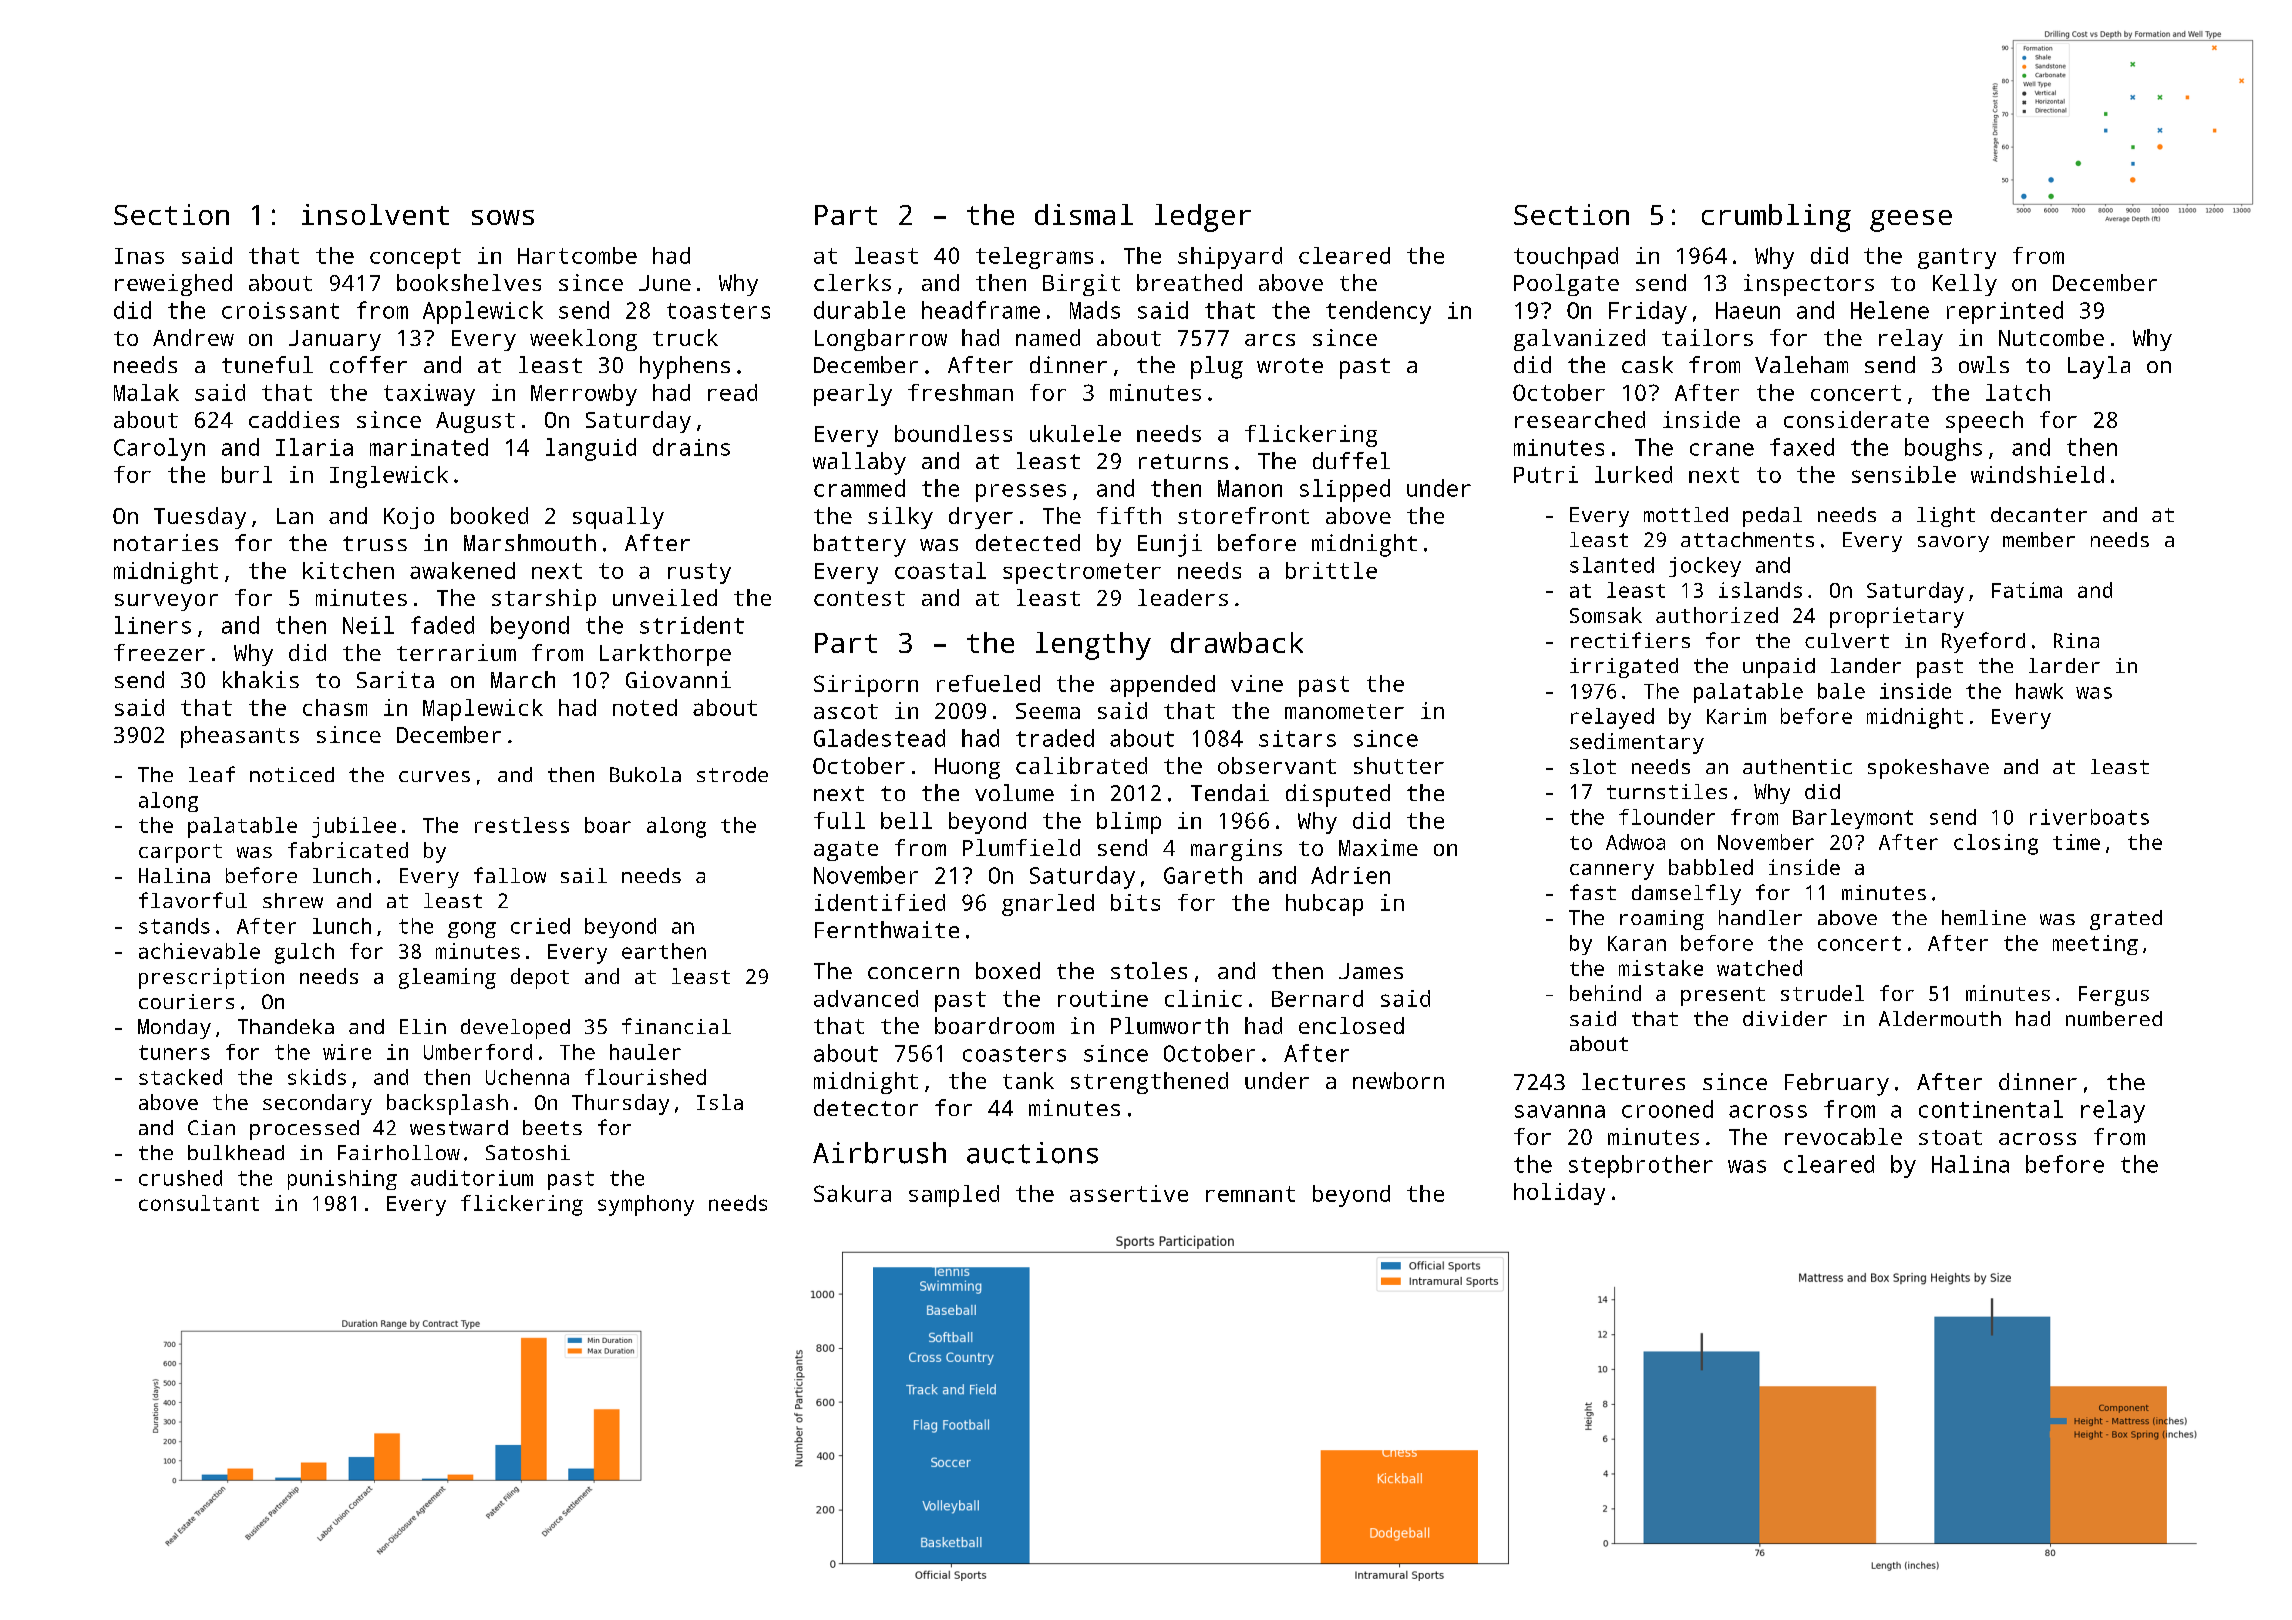 Image resolution: width=2292 pixels, height=1620 pixels. I want to click on lectures, so click(1633, 1081).
